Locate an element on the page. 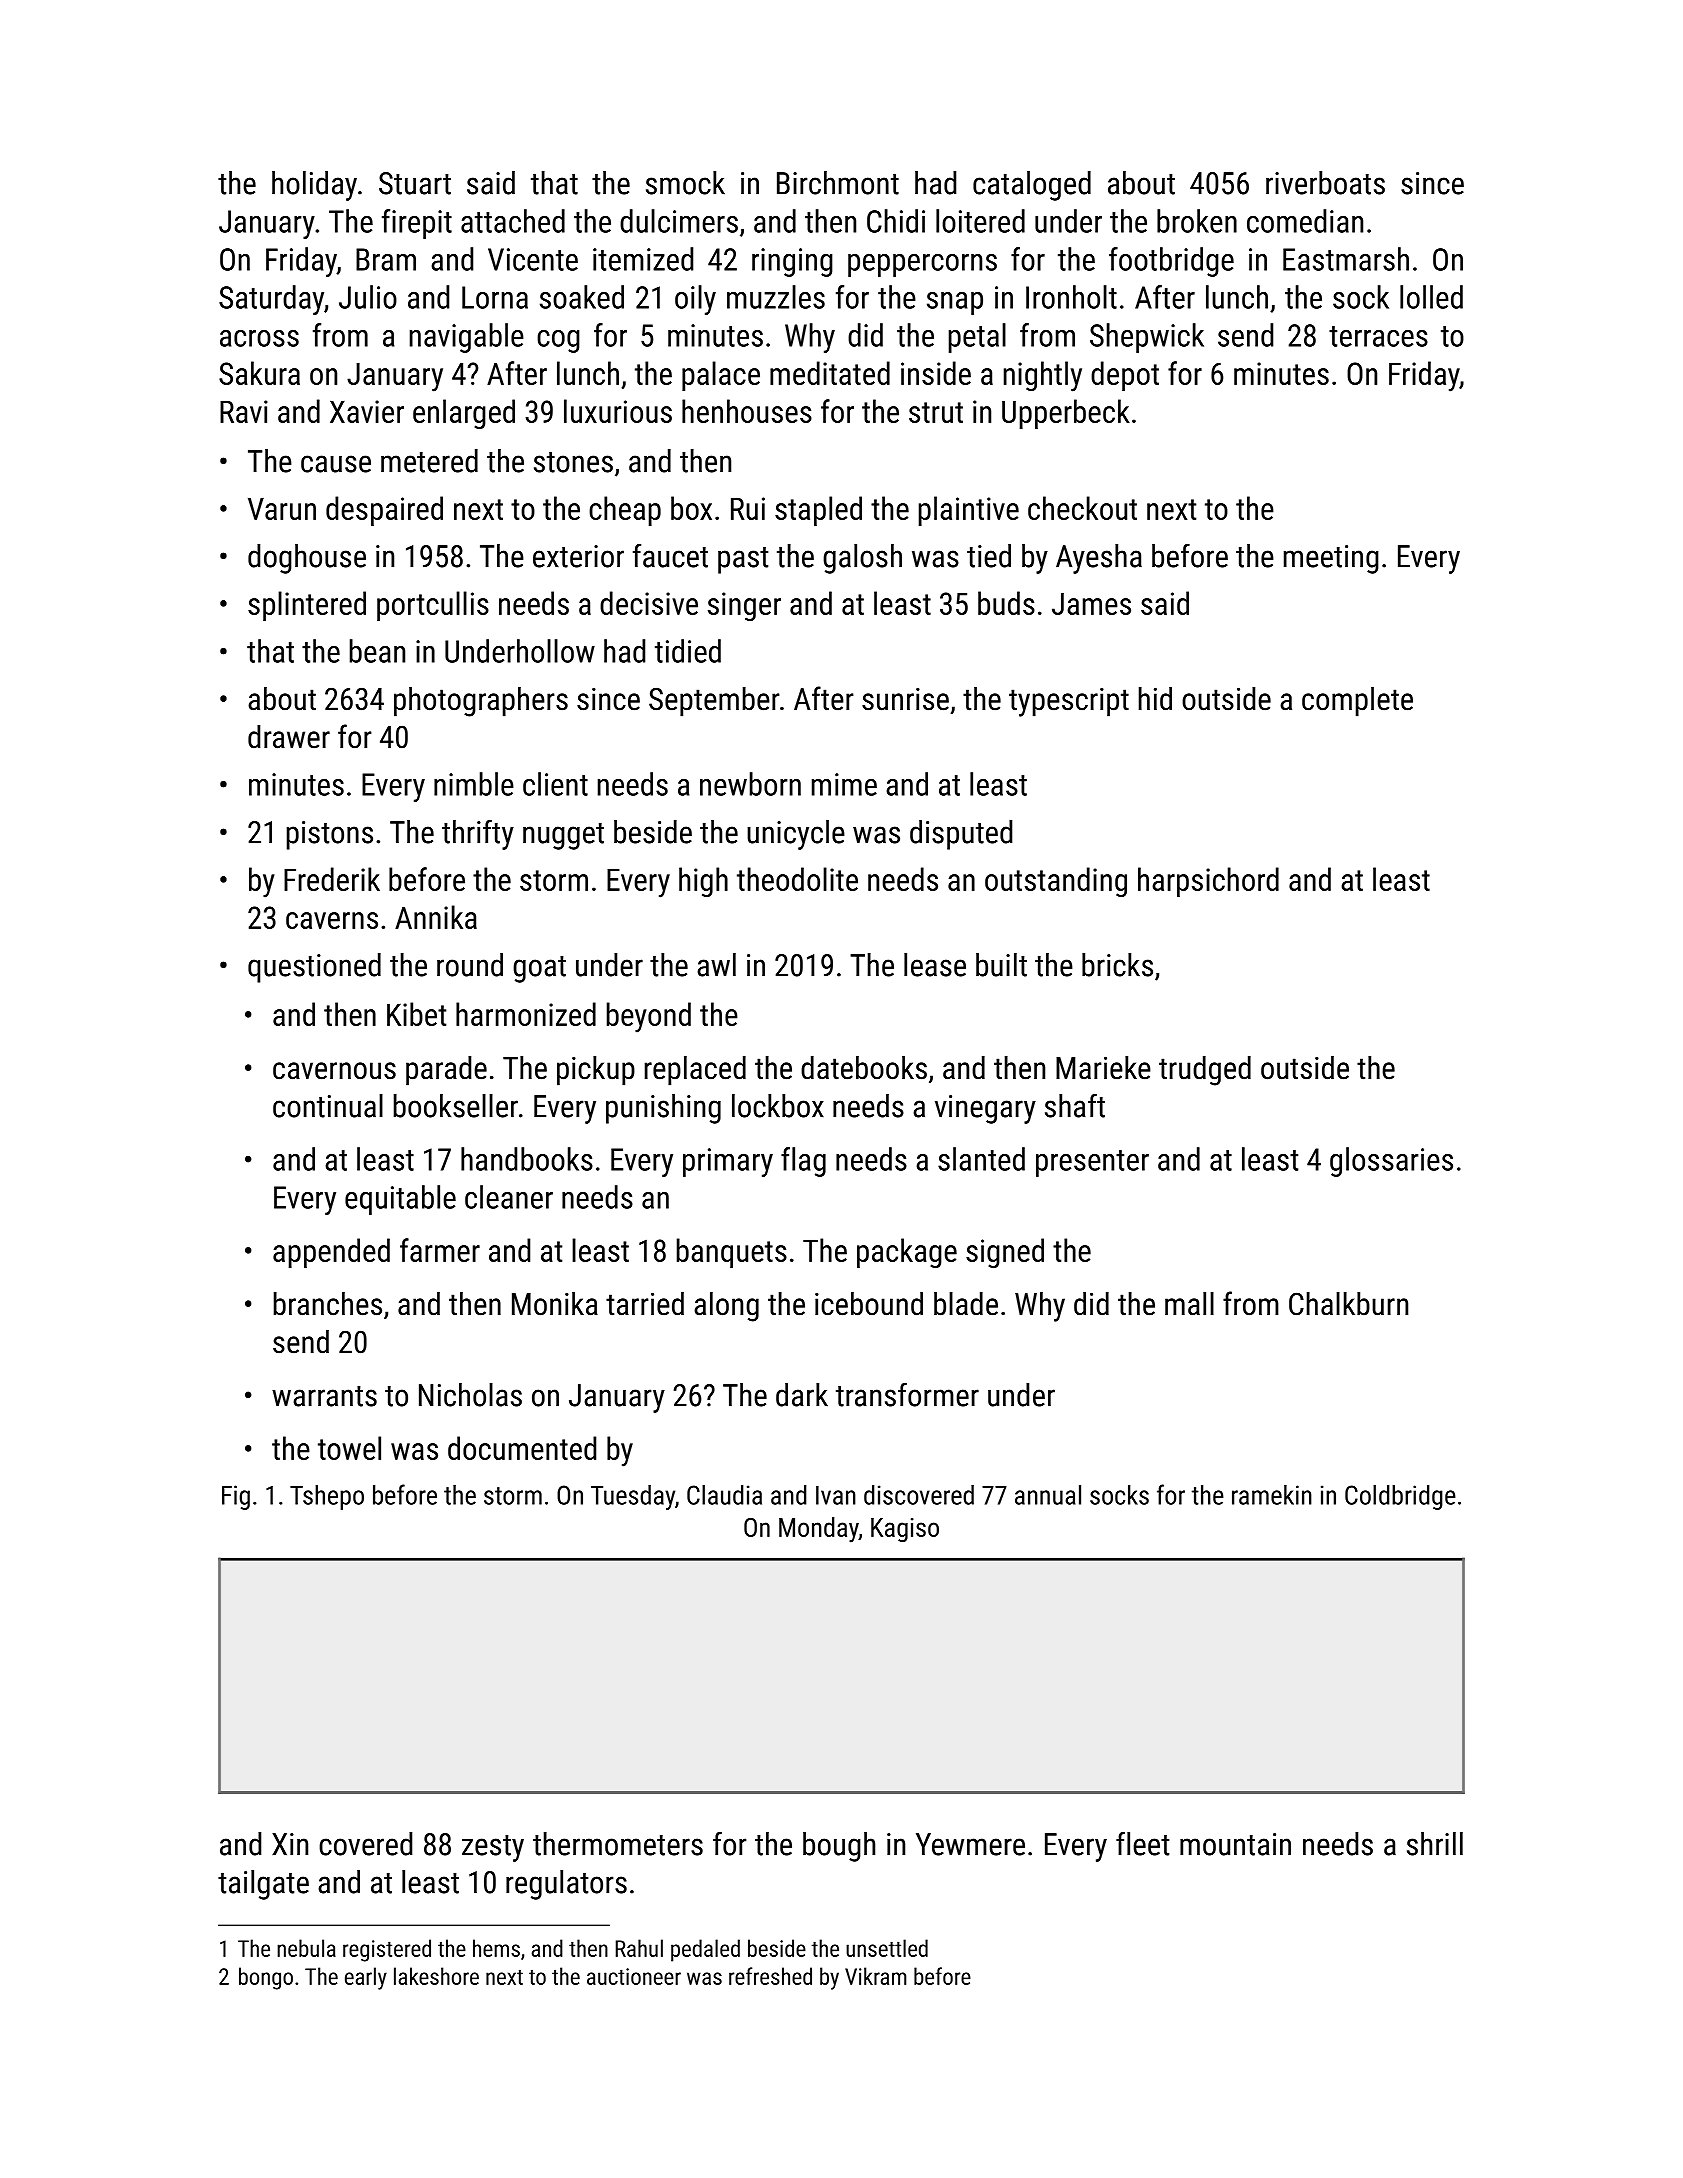 Image resolution: width=1683 pixels, height=2178 pixels. blade is located at coordinates (966, 1304).
